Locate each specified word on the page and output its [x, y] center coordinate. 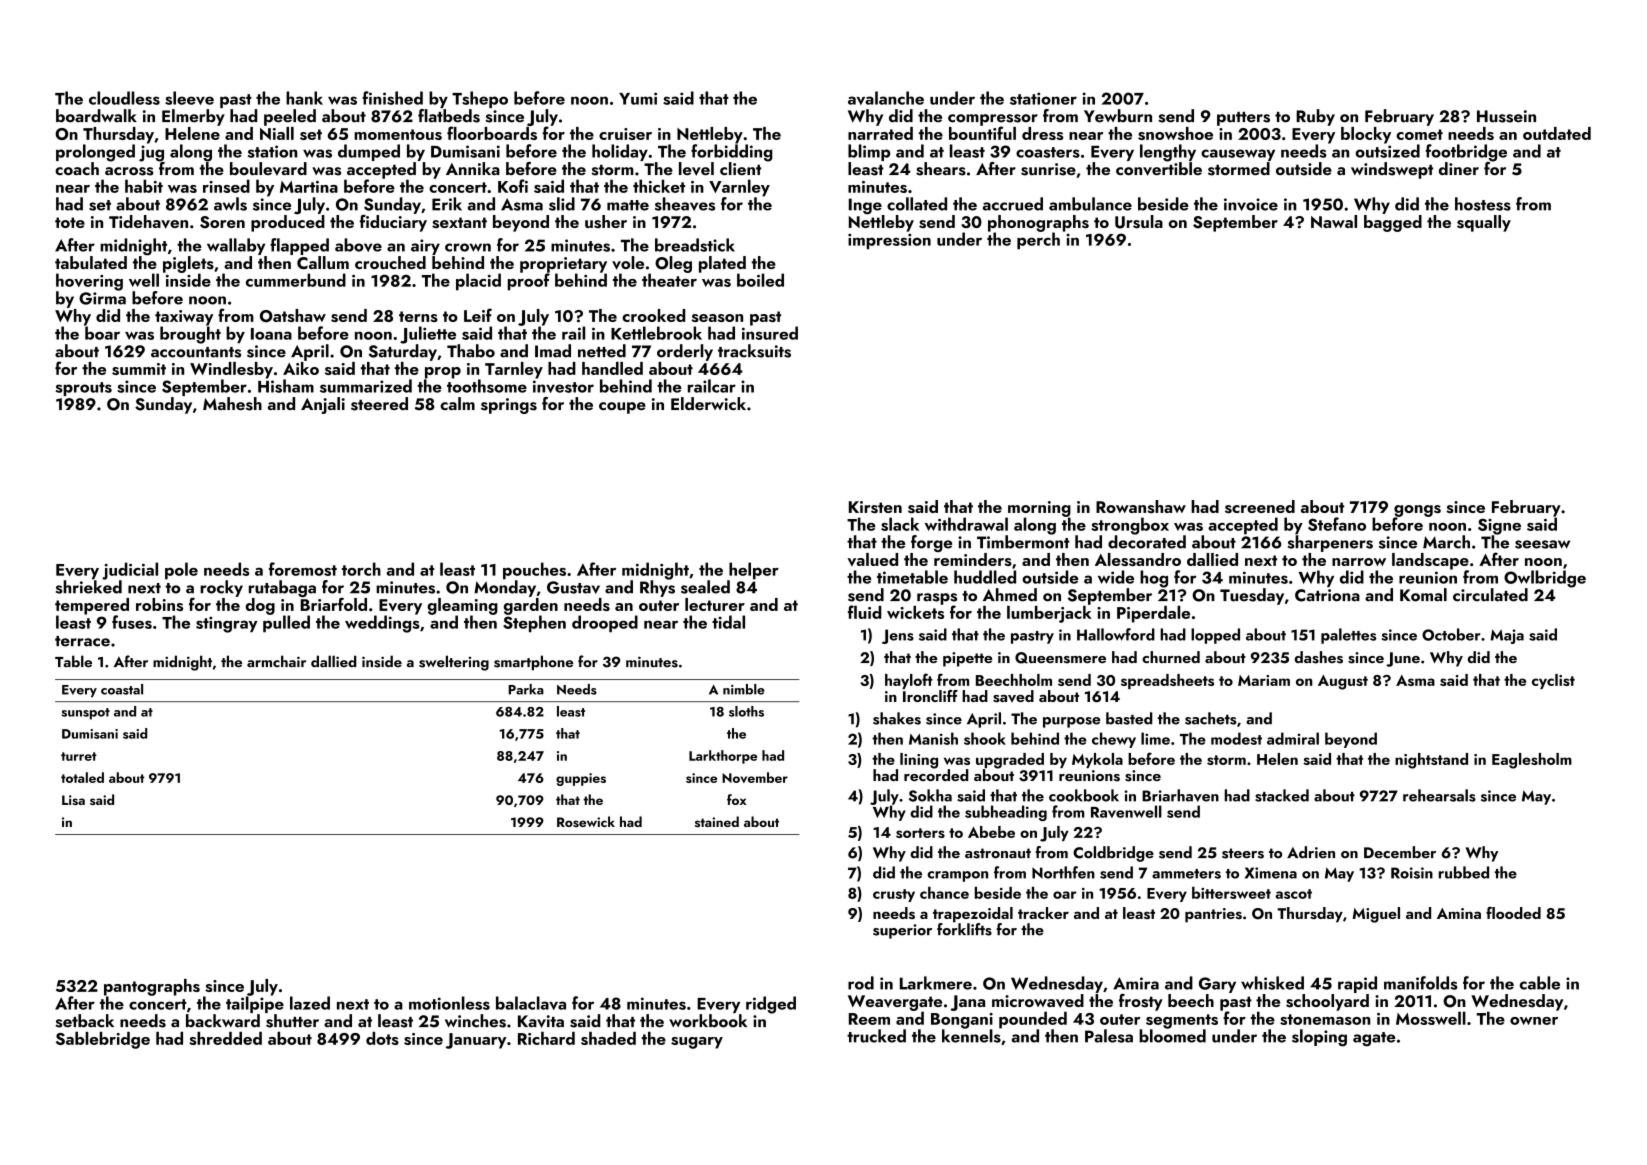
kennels [971, 1036]
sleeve [189, 98]
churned [1171, 657]
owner [1534, 1021]
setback [85, 1021]
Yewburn [1118, 116]
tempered [92, 606]
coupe [622, 408]
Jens [898, 636]
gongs [1417, 511]
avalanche [886, 98]
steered [379, 404]
